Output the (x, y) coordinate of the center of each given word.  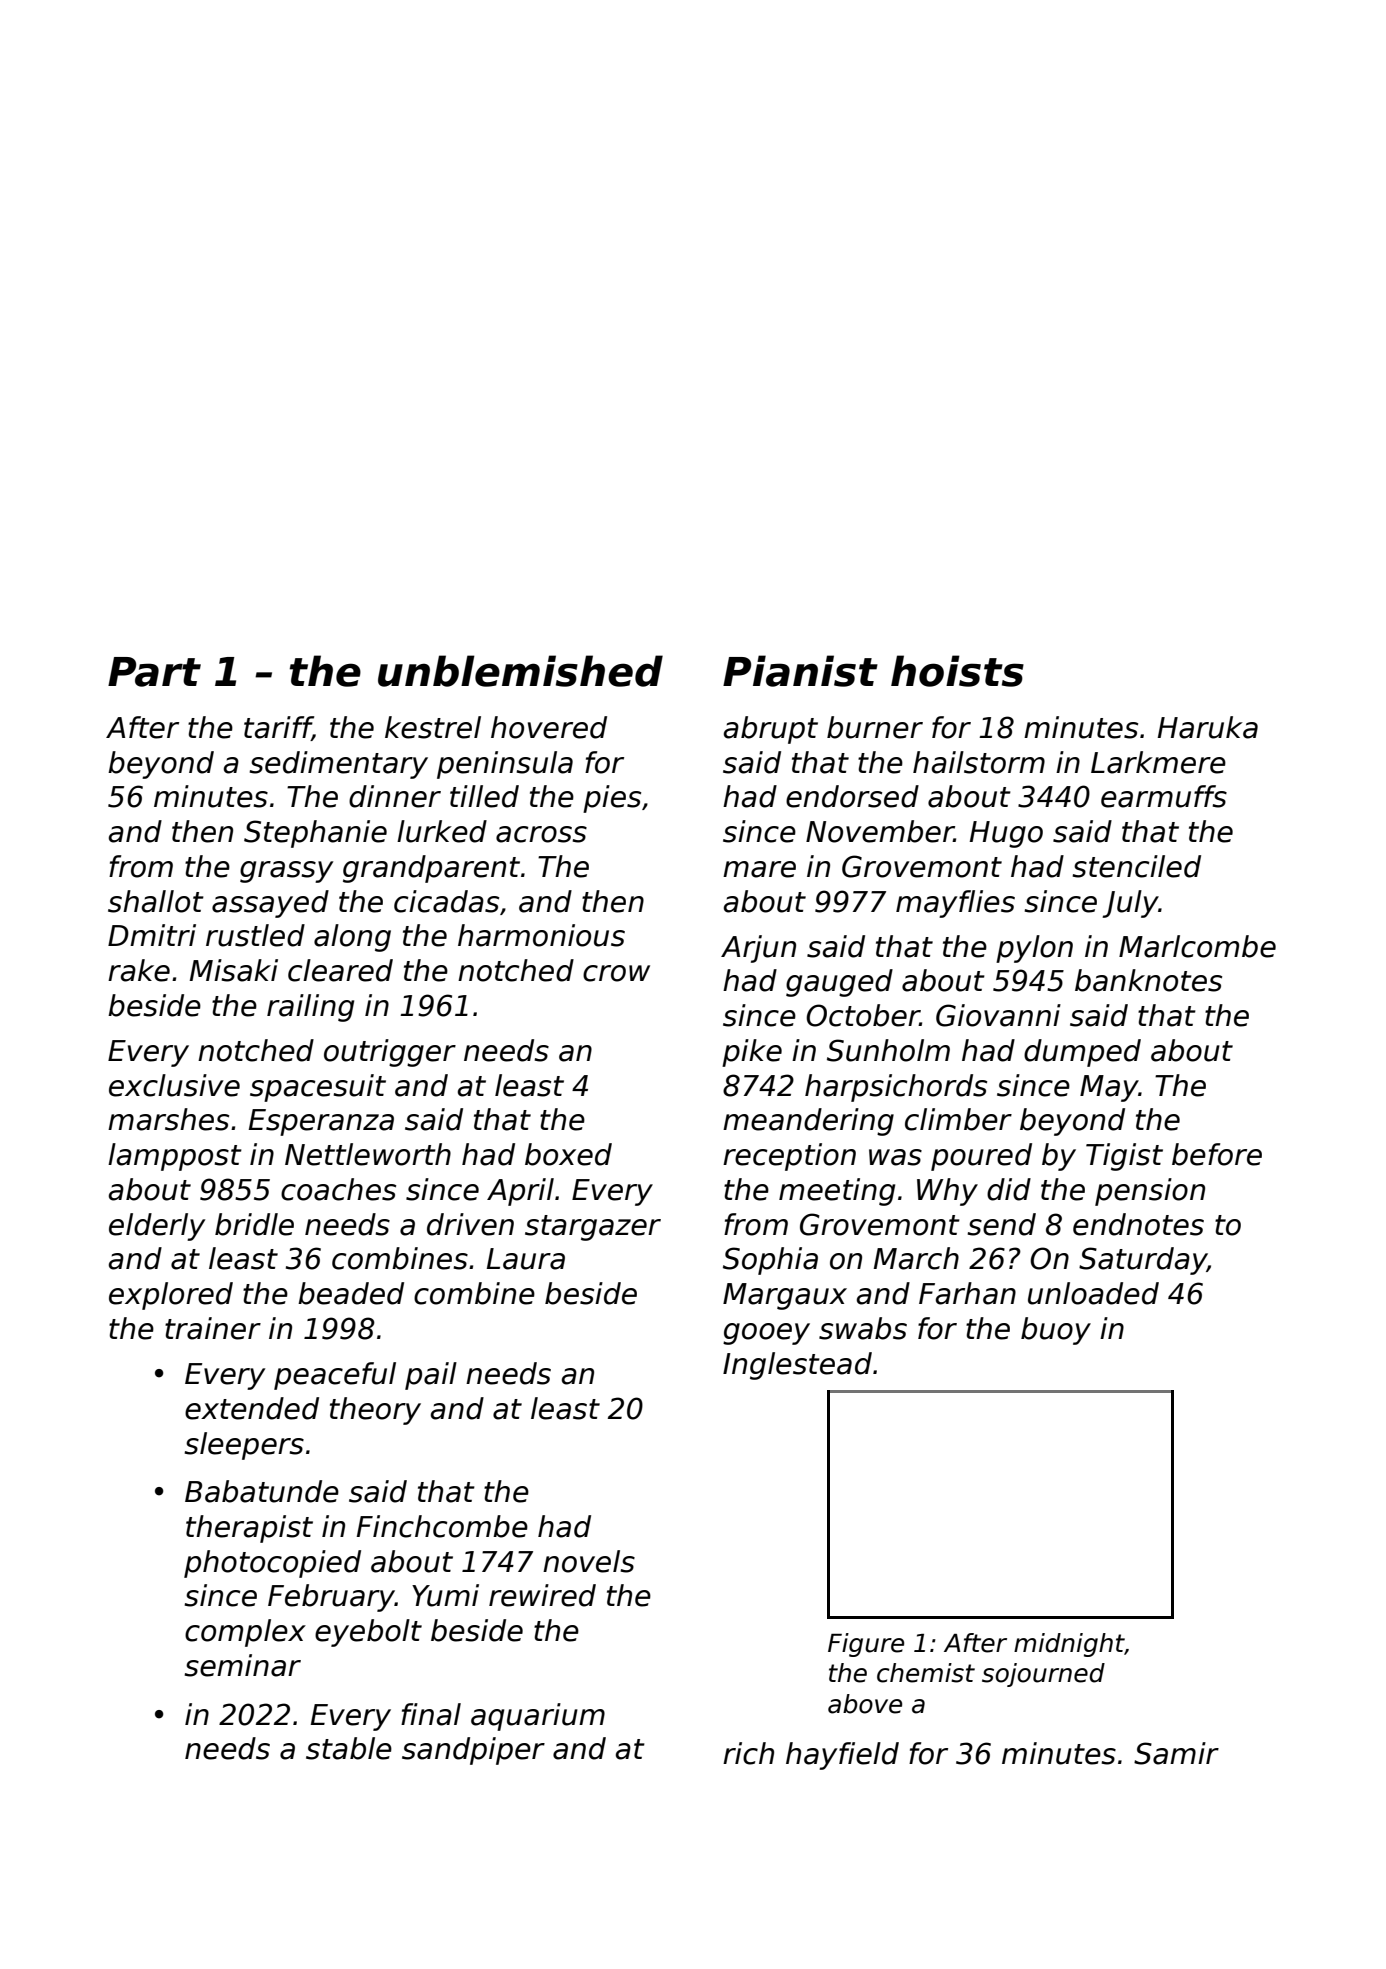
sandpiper (473, 1751)
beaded (351, 1293)
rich (748, 1753)
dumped (1082, 1053)
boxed (568, 1154)
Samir (1176, 1753)
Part (154, 672)
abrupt (771, 730)
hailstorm (979, 762)
